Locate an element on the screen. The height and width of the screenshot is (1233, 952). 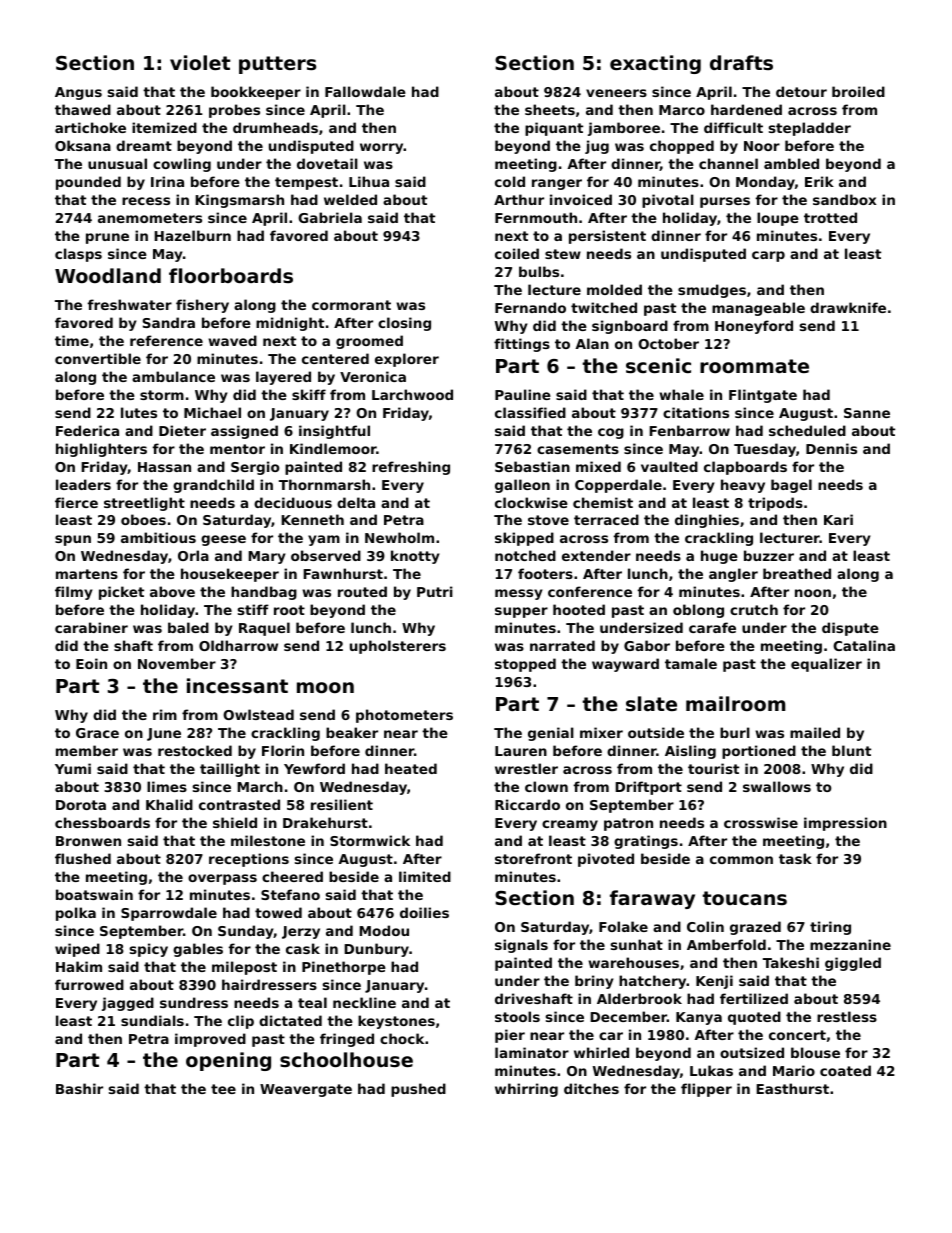
baled is located at coordinates (188, 627).
